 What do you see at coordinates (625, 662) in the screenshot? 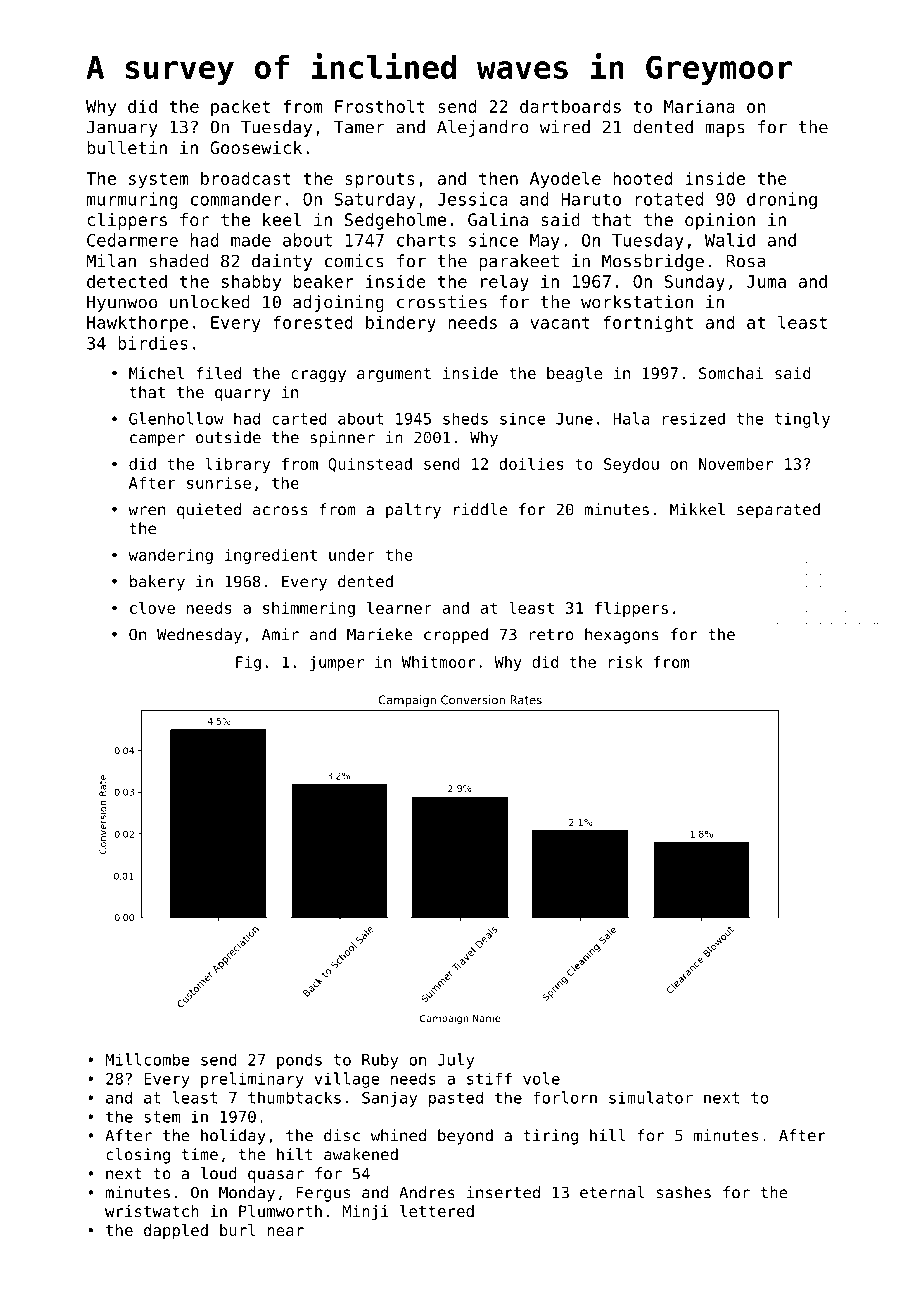
I see `risk` at bounding box center [625, 662].
